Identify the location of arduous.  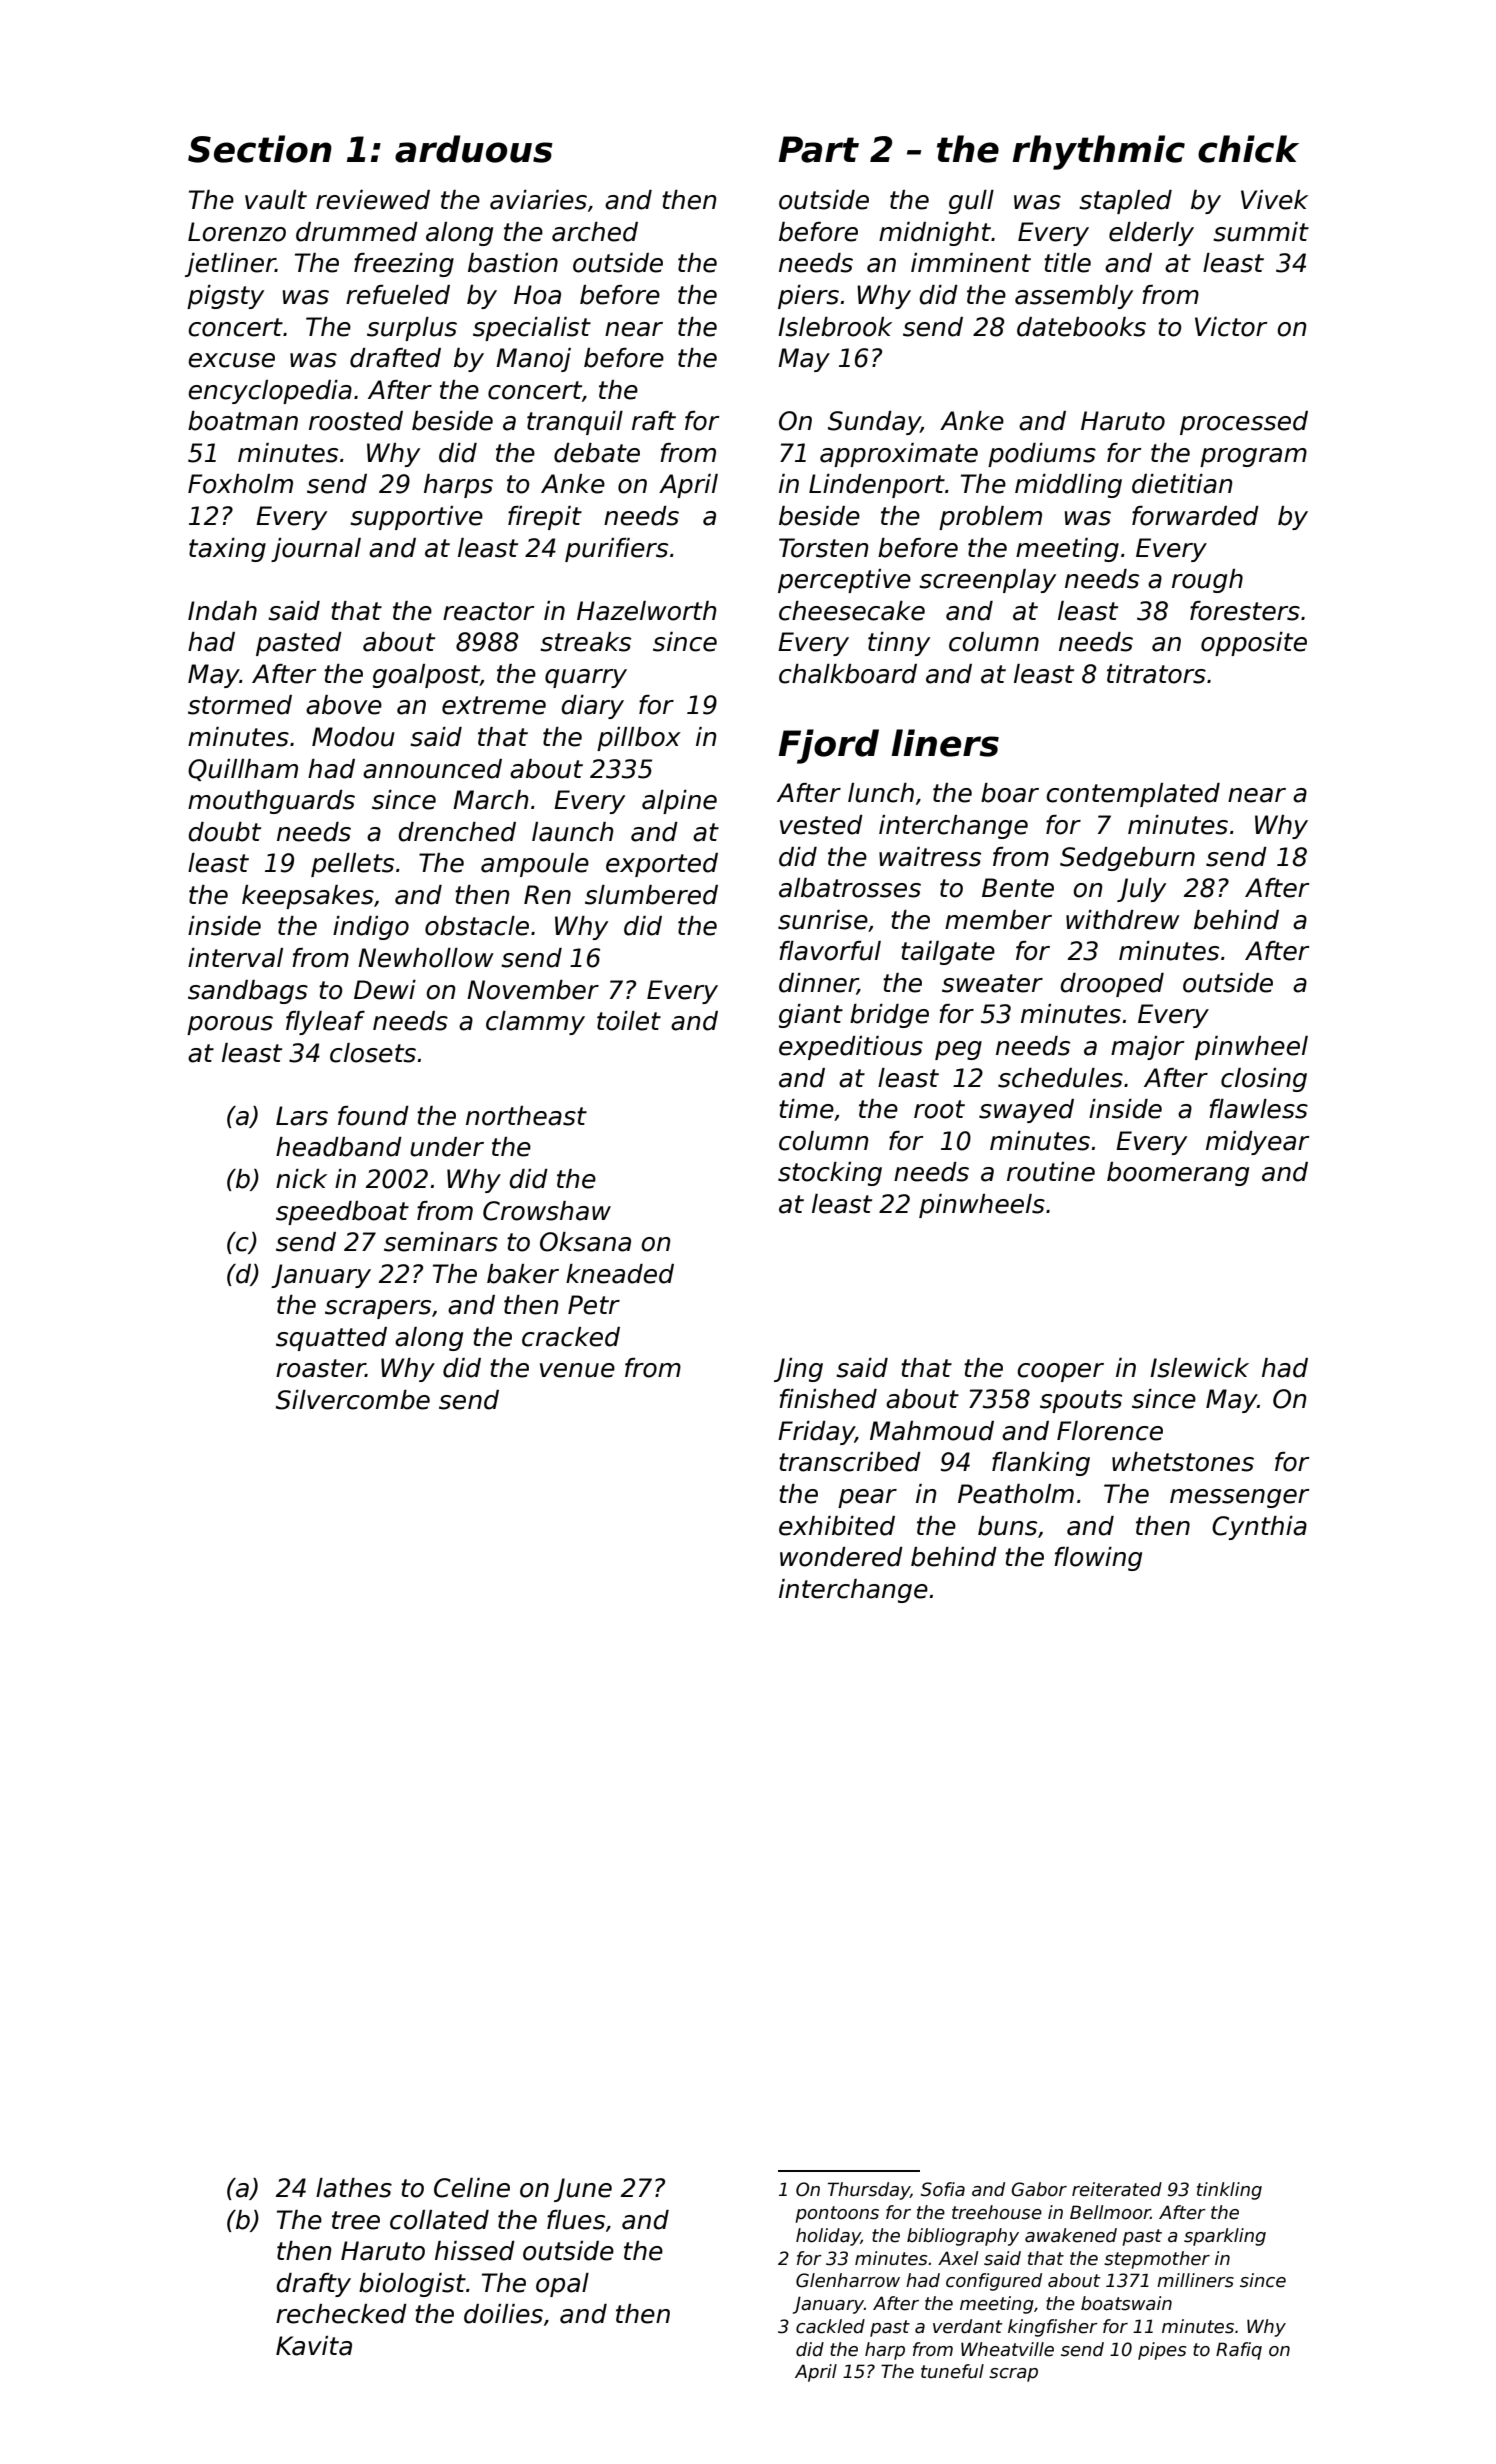
(474, 149).
